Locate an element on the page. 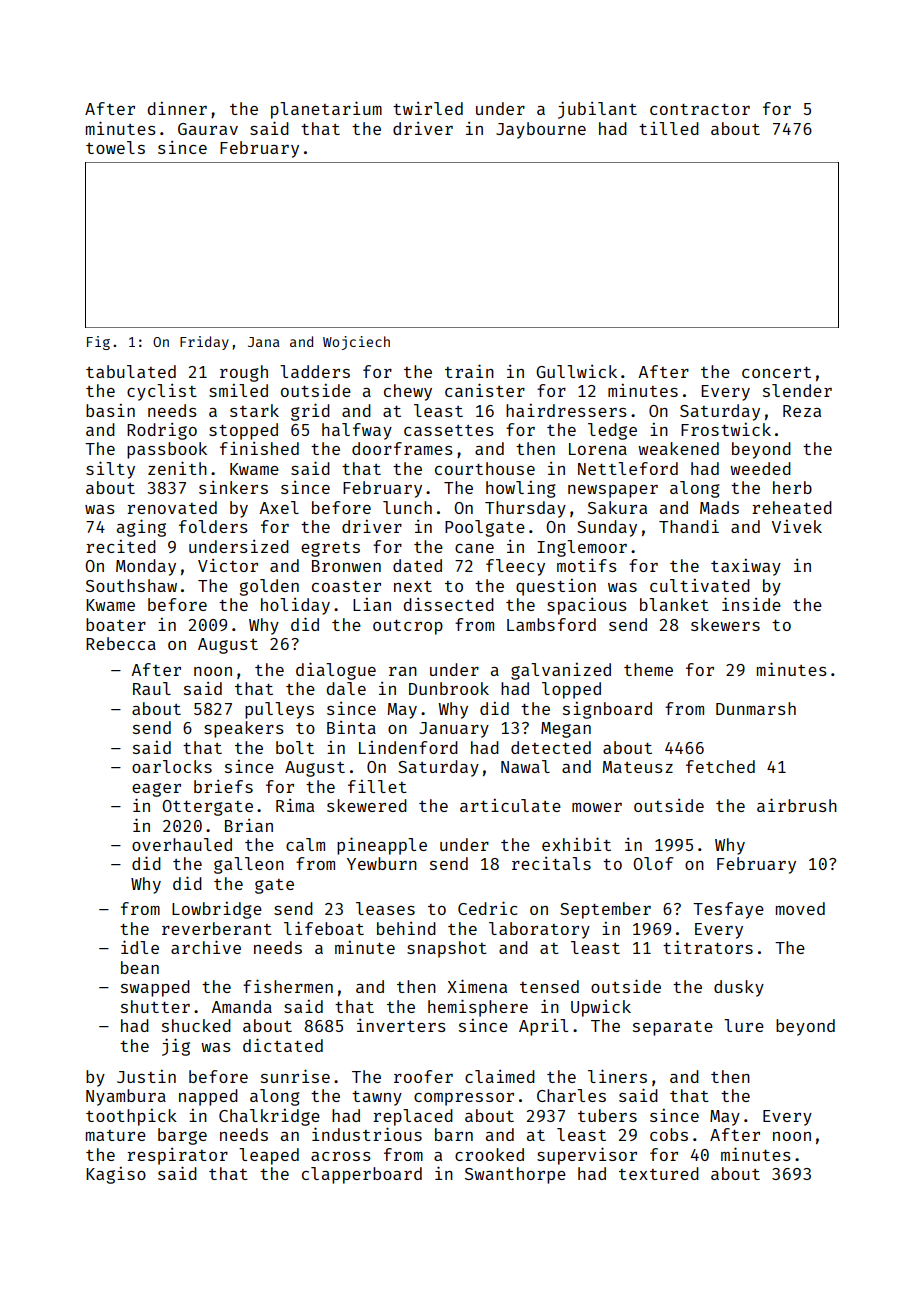 Image resolution: width=924 pixels, height=1308 pixels. Gullwick is located at coordinates (576, 371).
